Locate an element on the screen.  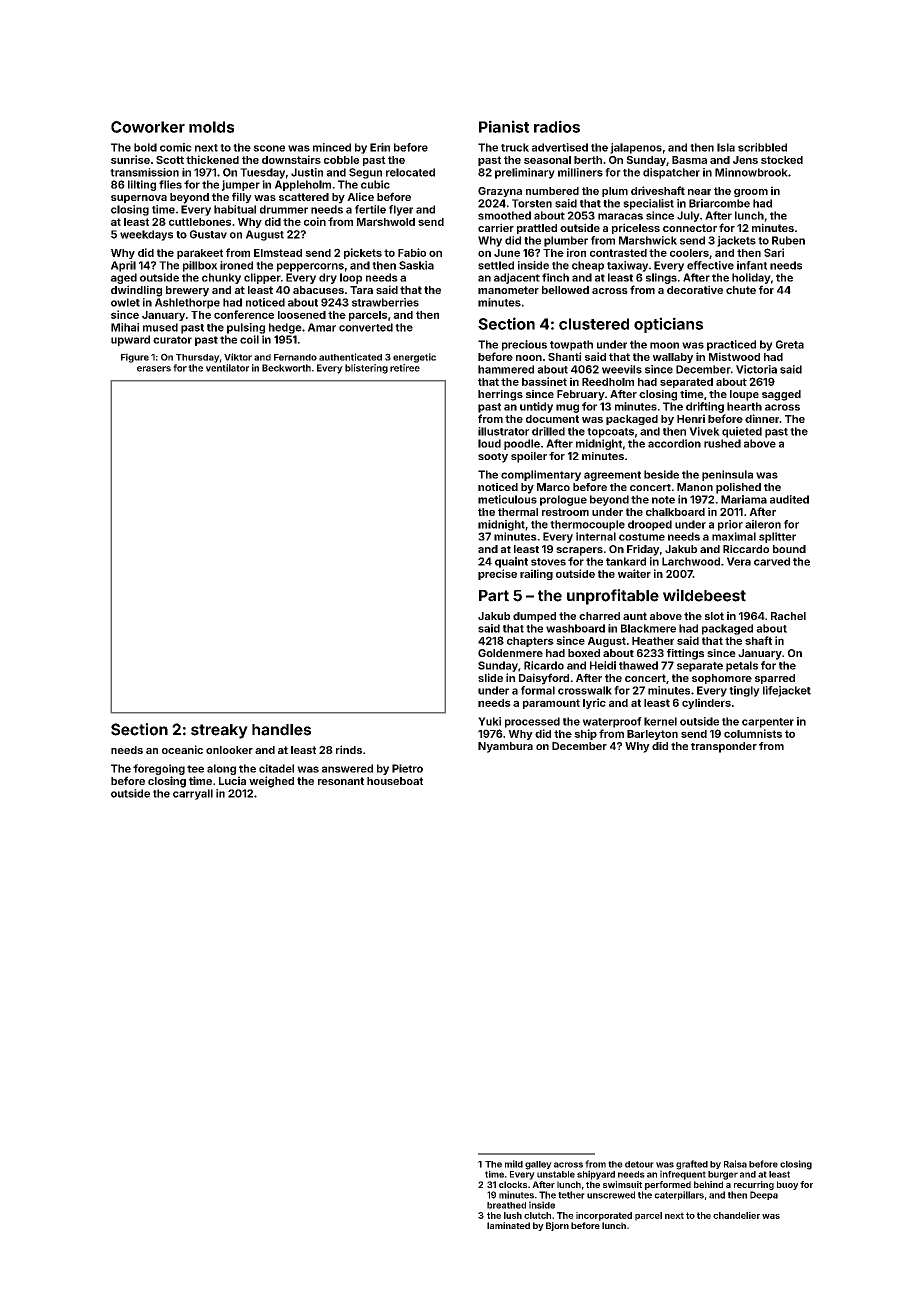
scribbled is located at coordinates (762, 147).
